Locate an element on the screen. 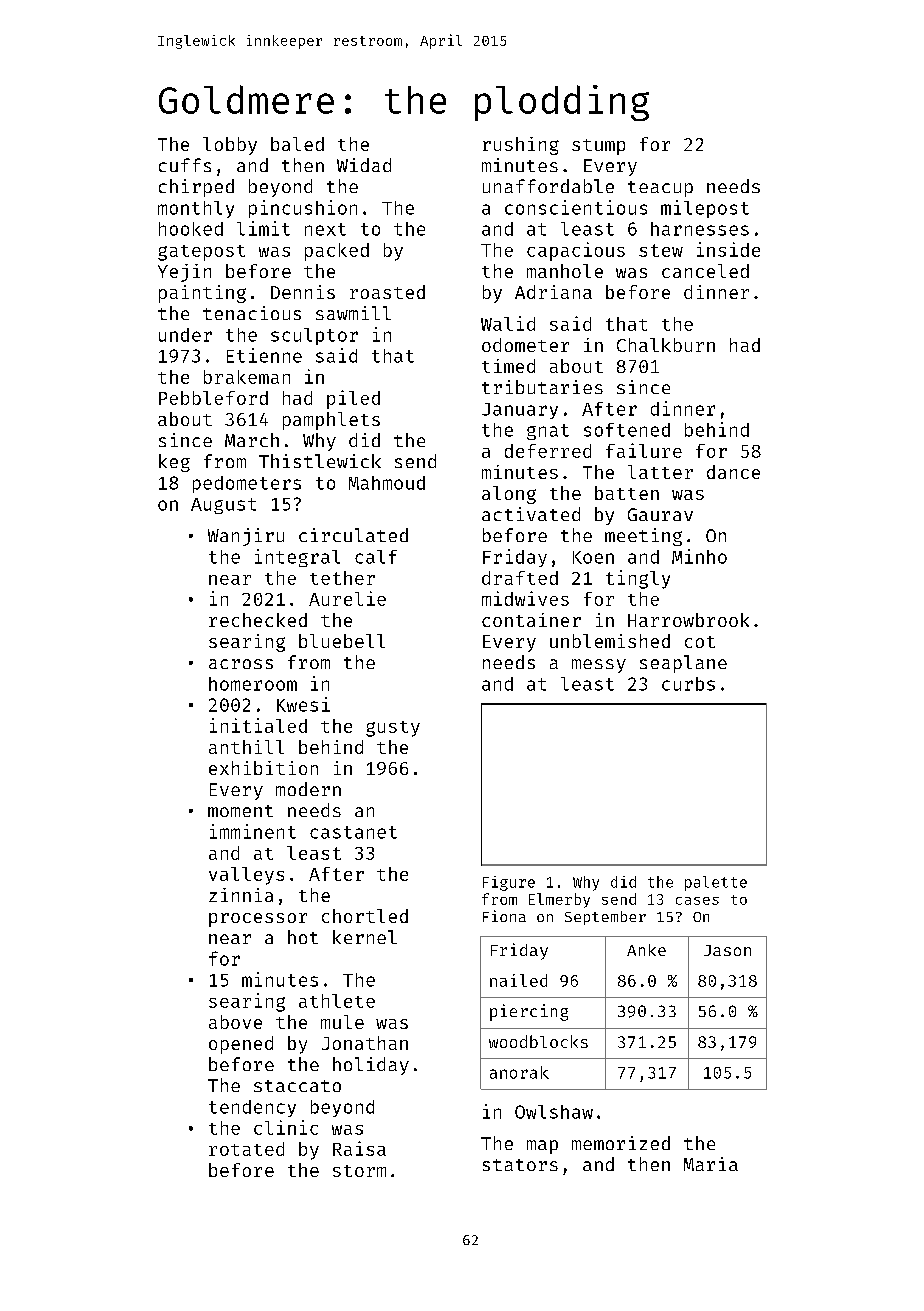  Kwesi is located at coordinates (303, 704).
